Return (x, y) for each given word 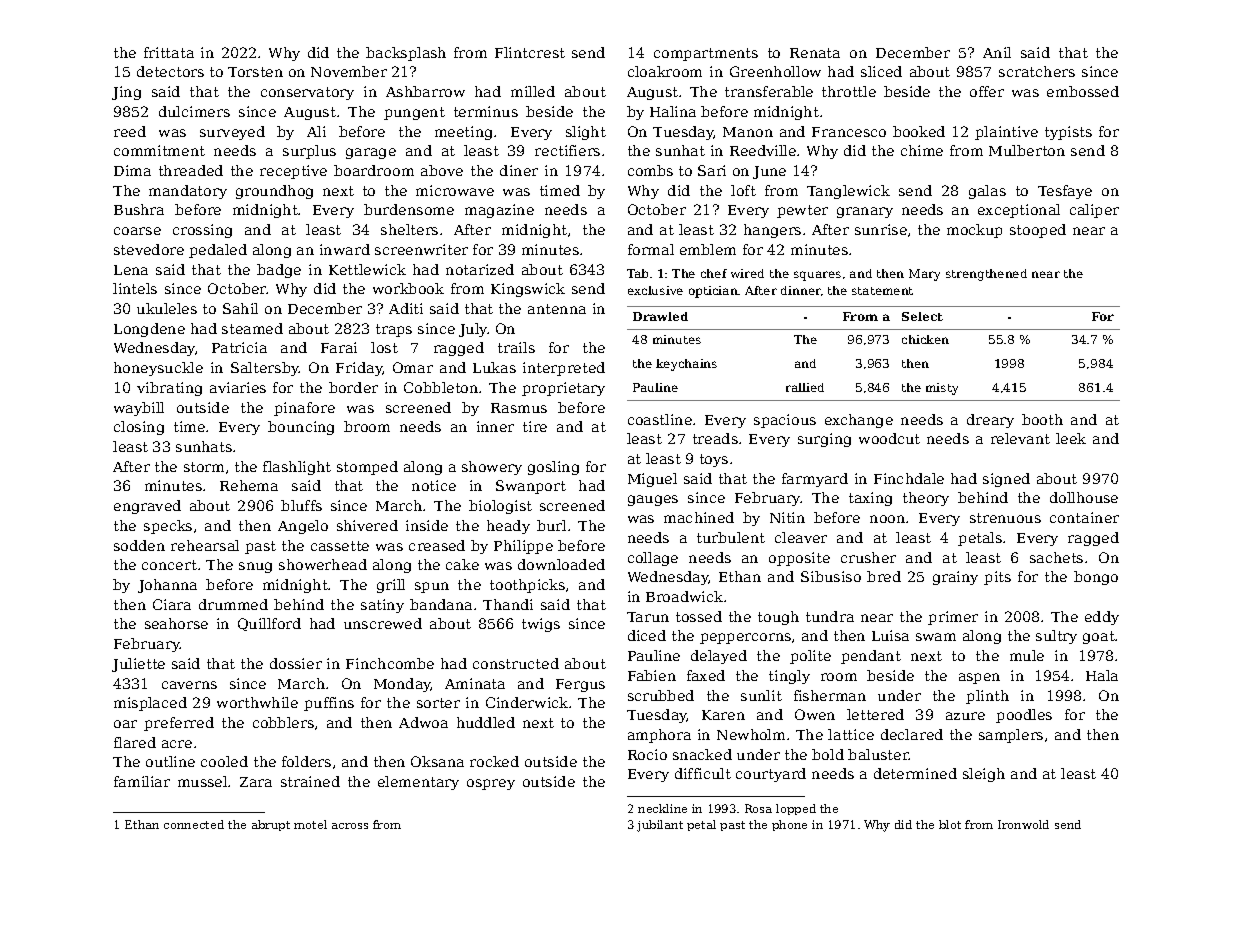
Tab (637, 273)
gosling (553, 468)
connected (194, 824)
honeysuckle (158, 369)
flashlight (297, 468)
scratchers (1037, 71)
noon (887, 519)
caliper (1094, 211)
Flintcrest (530, 52)
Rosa (758, 808)
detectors (170, 71)
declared (912, 734)
